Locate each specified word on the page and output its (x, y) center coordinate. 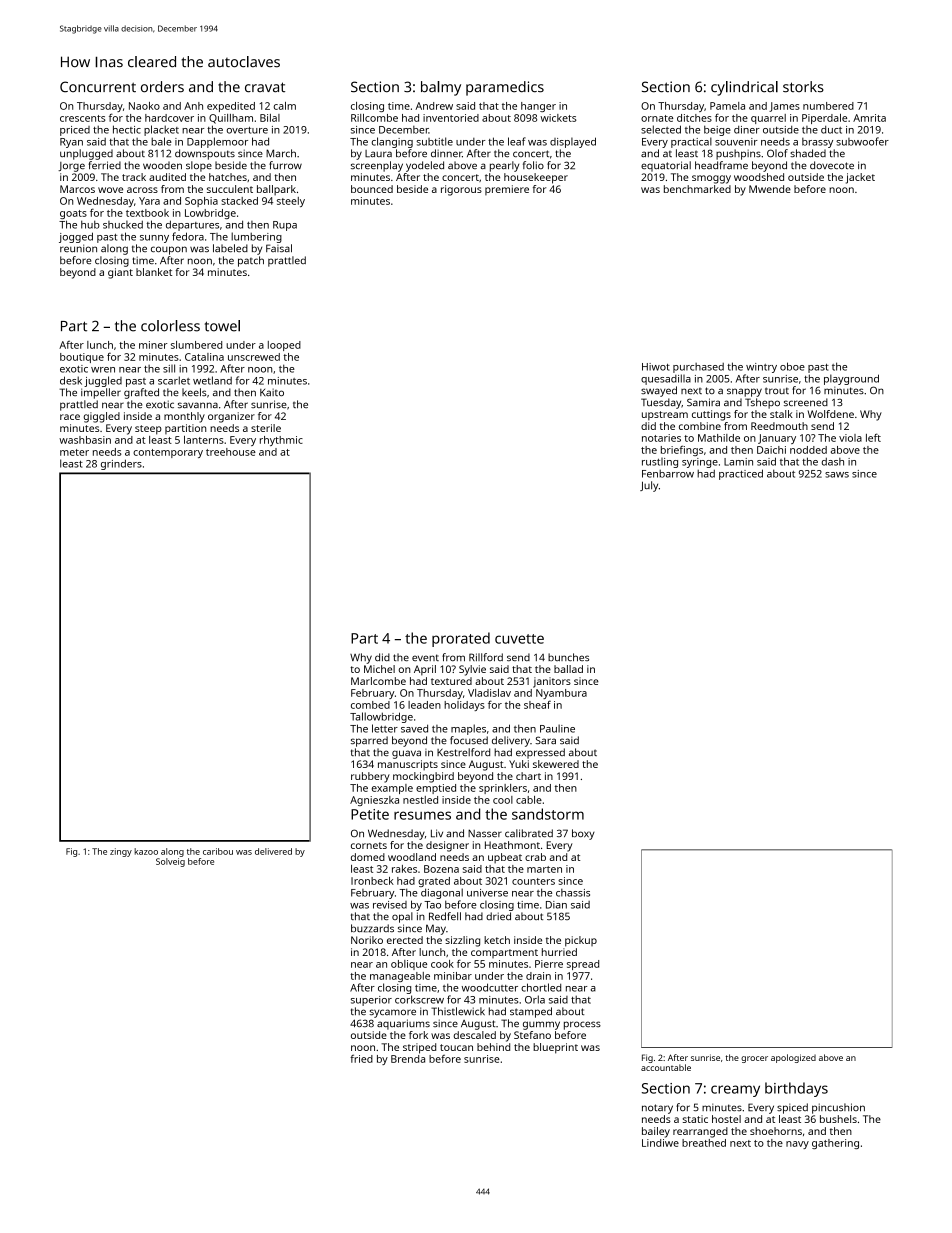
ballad (568, 669)
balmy (441, 88)
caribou (218, 851)
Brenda (408, 1059)
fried (361, 1058)
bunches (568, 657)
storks (803, 87)
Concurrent (98, 87)
